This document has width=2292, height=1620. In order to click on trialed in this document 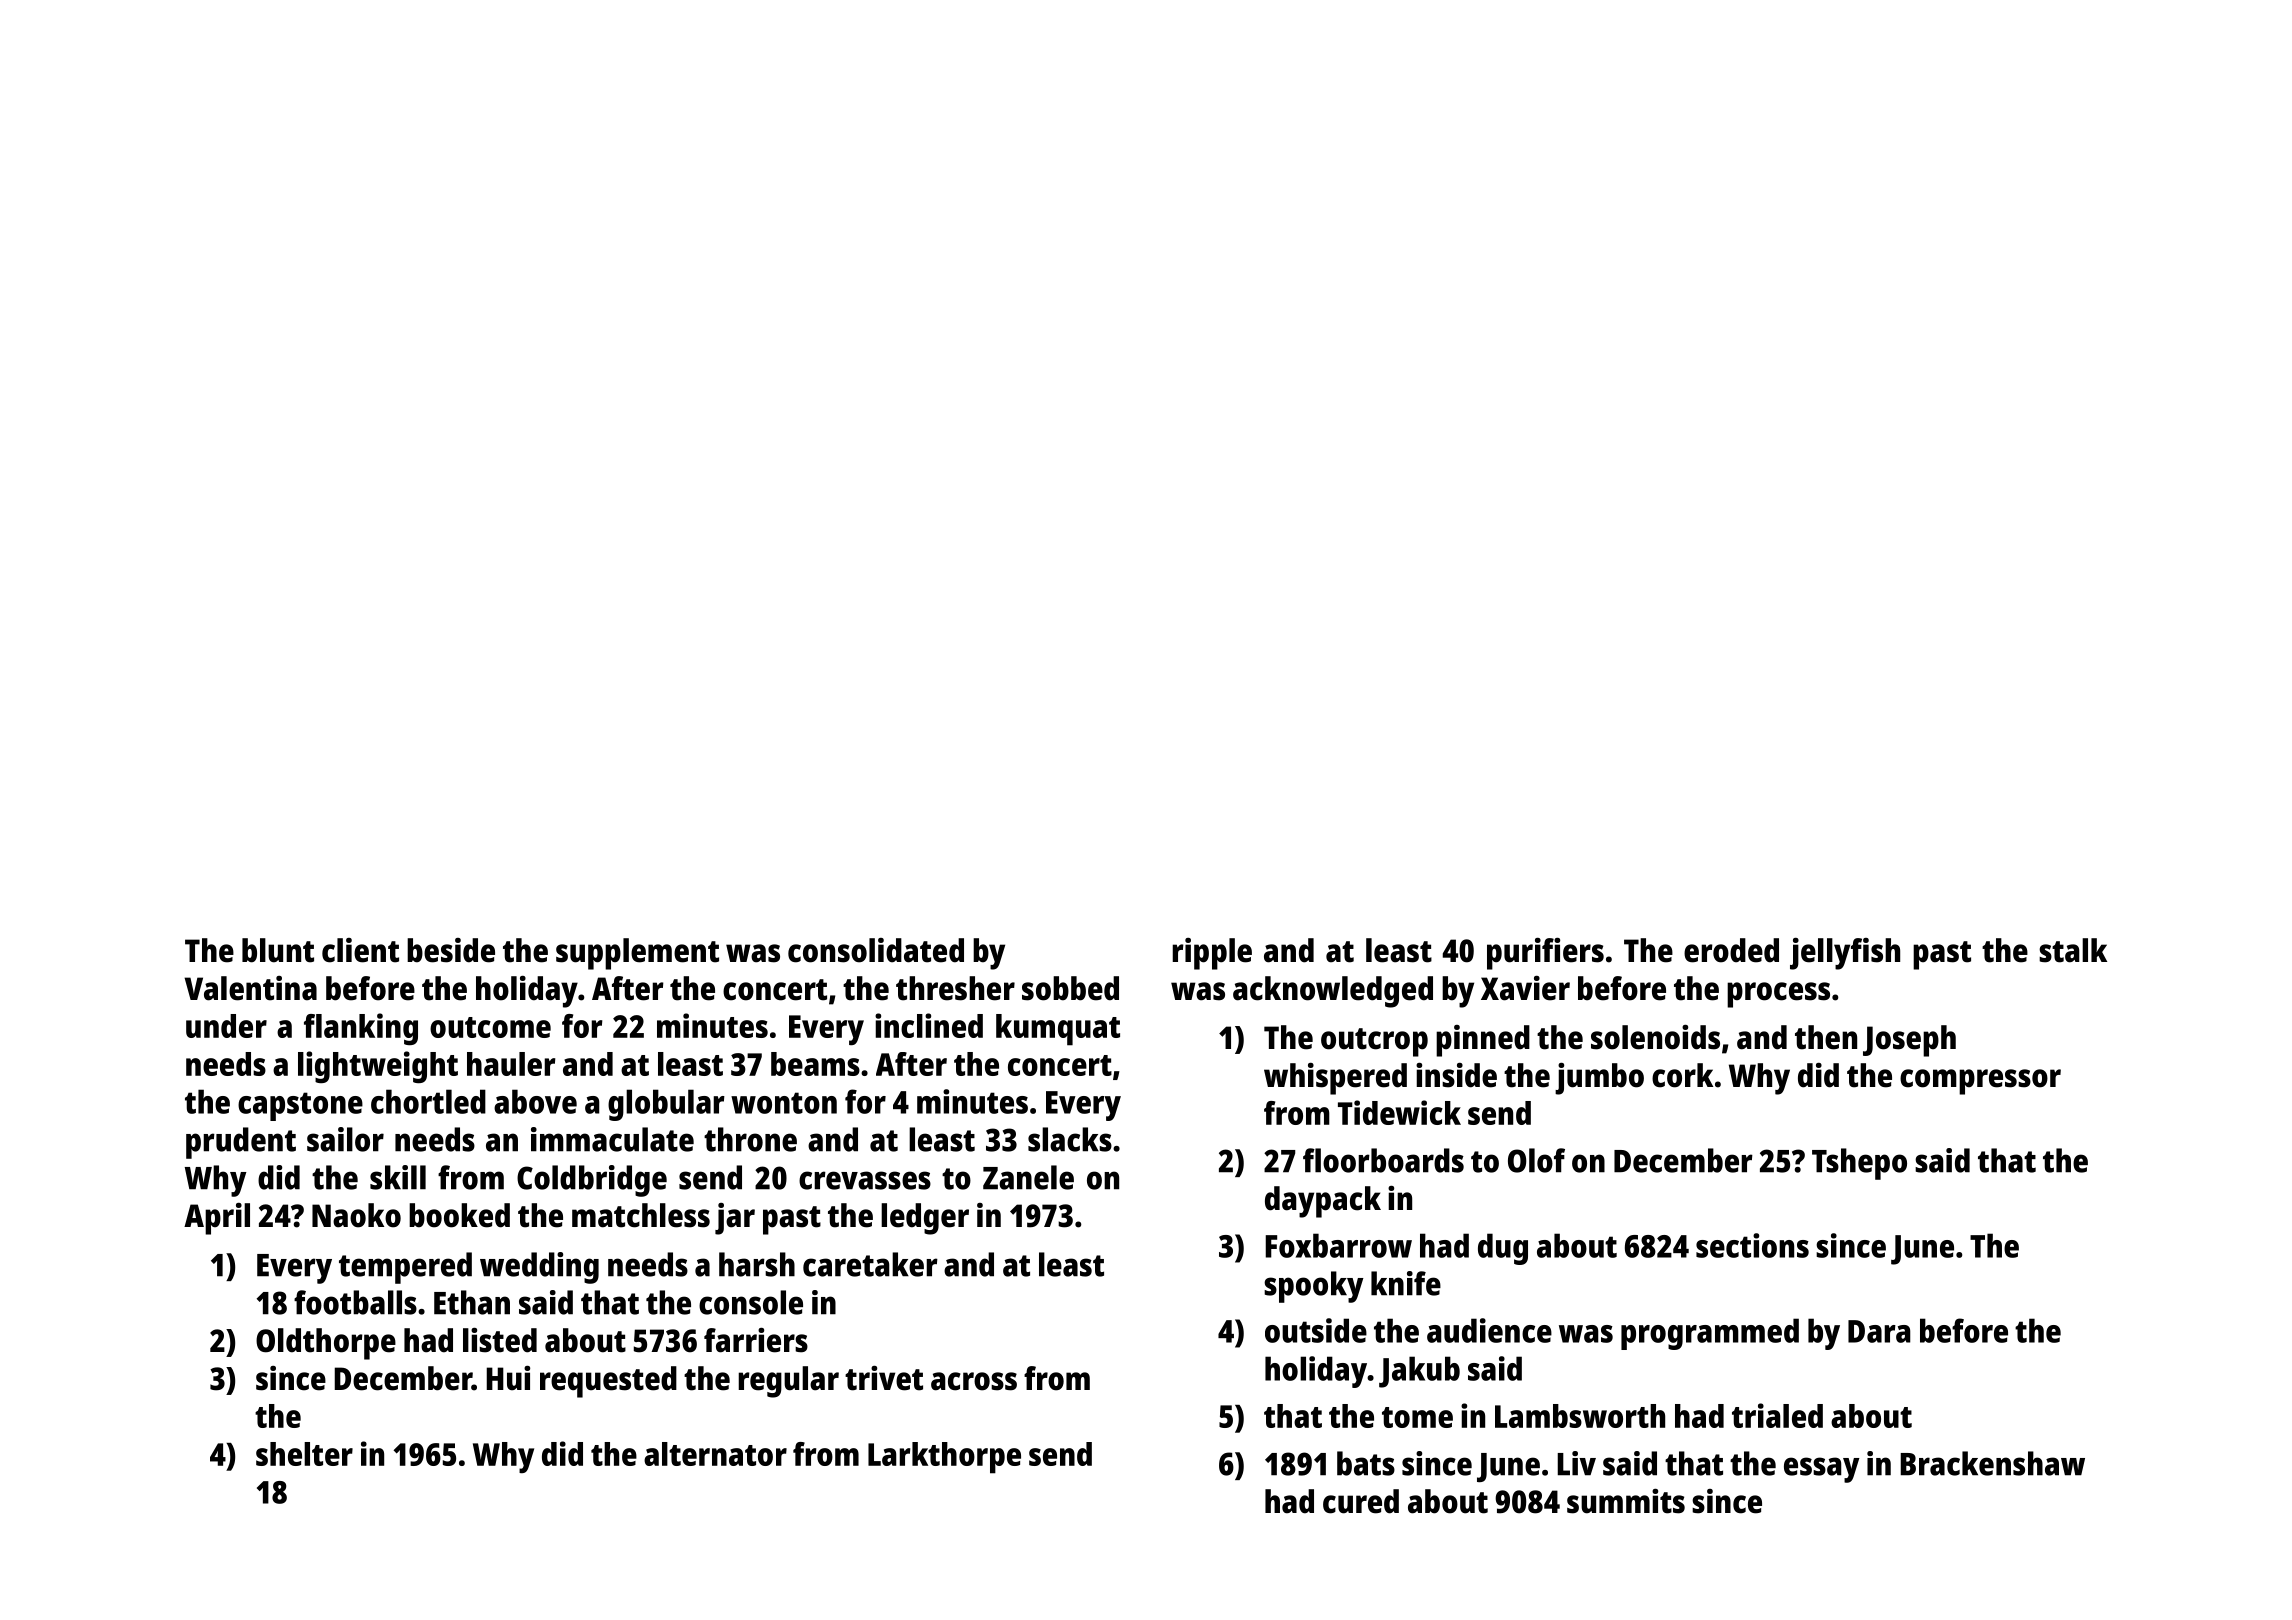, I will do `click(1777, 1415)`.
